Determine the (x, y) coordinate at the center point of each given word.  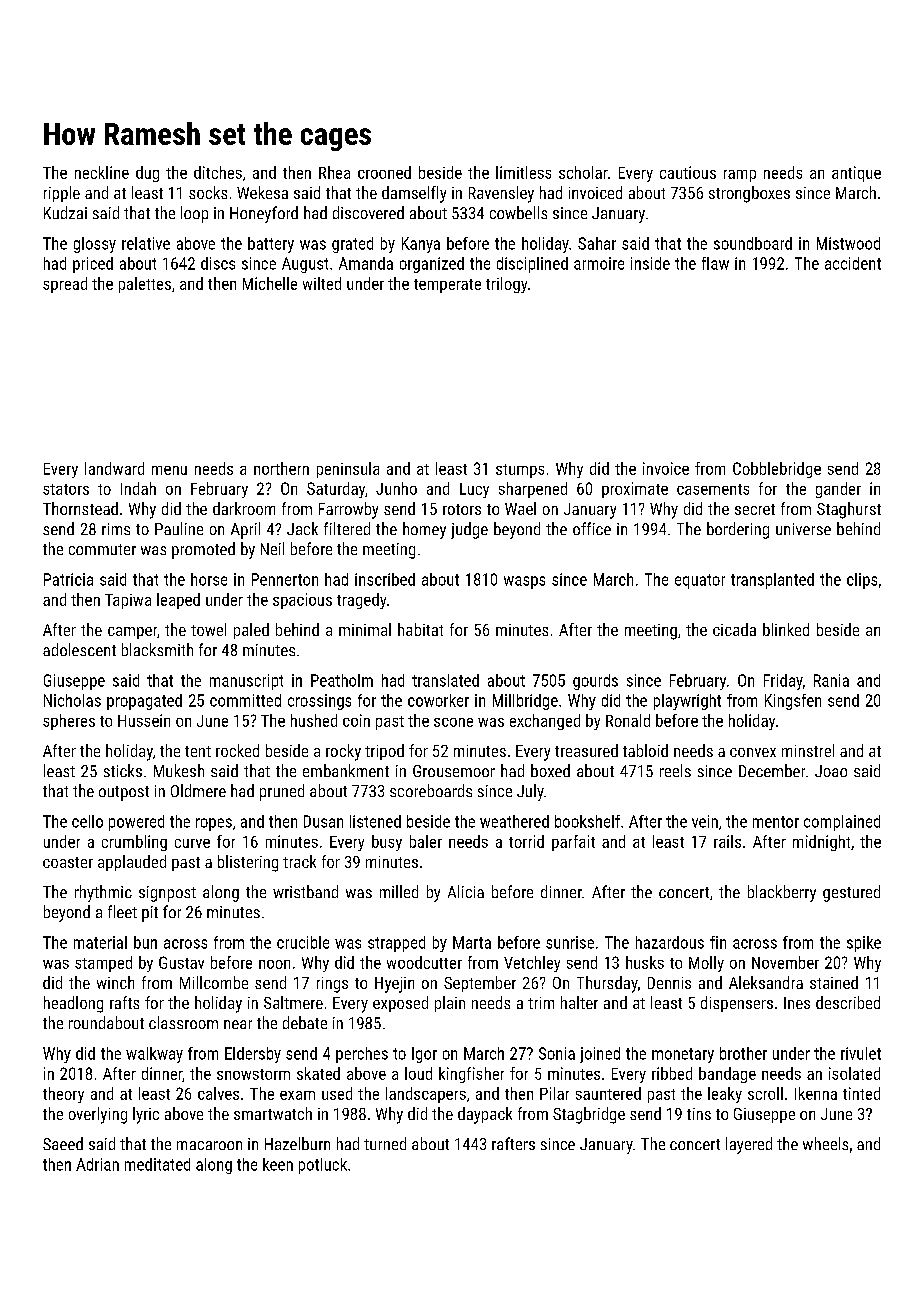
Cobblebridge (777, 470)
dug (147, 174)
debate (305, 1022)
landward (114, 468)
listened (375, 821)
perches (362, 1055)
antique (856, 174)
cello (87, 821)
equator (700, 581)
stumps (520, 471)
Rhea (334, 172)
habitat (420, 629)
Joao (831, 771)
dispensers (737, 1004)
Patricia (68, 579)
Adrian (97, 1164)
